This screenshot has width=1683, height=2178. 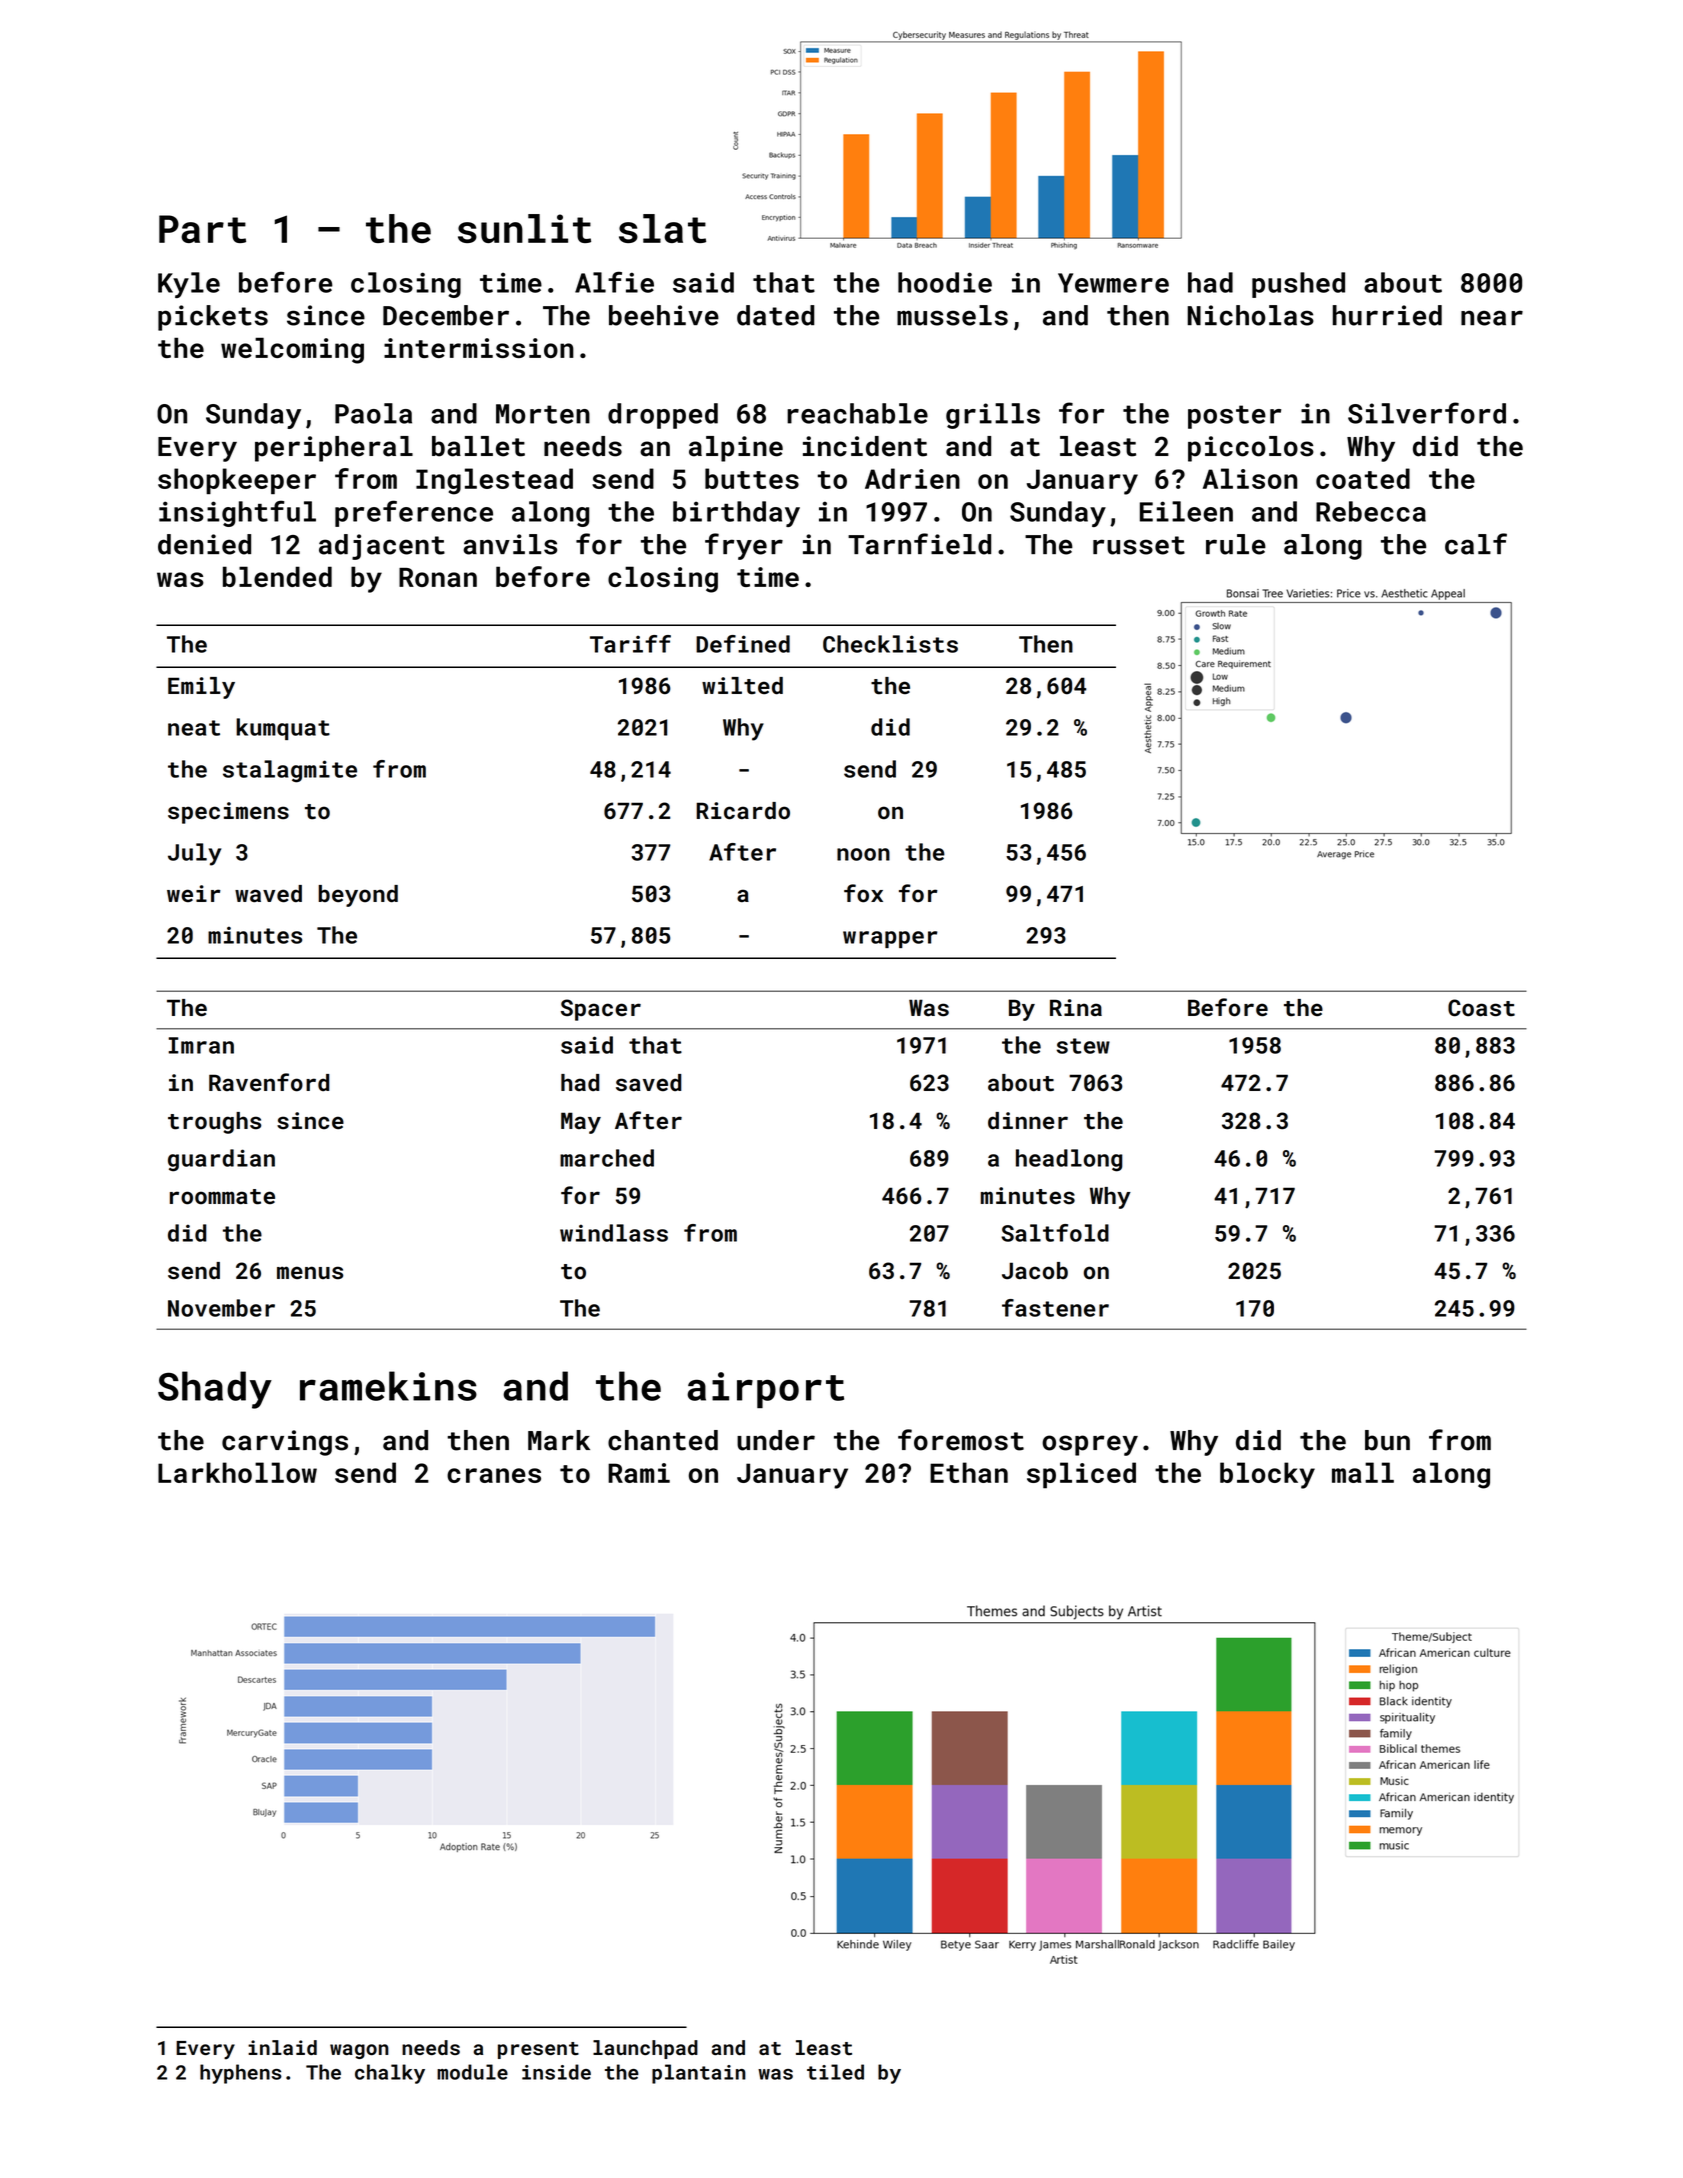 I want to click on hoodie, so click(x=945, y=282).
